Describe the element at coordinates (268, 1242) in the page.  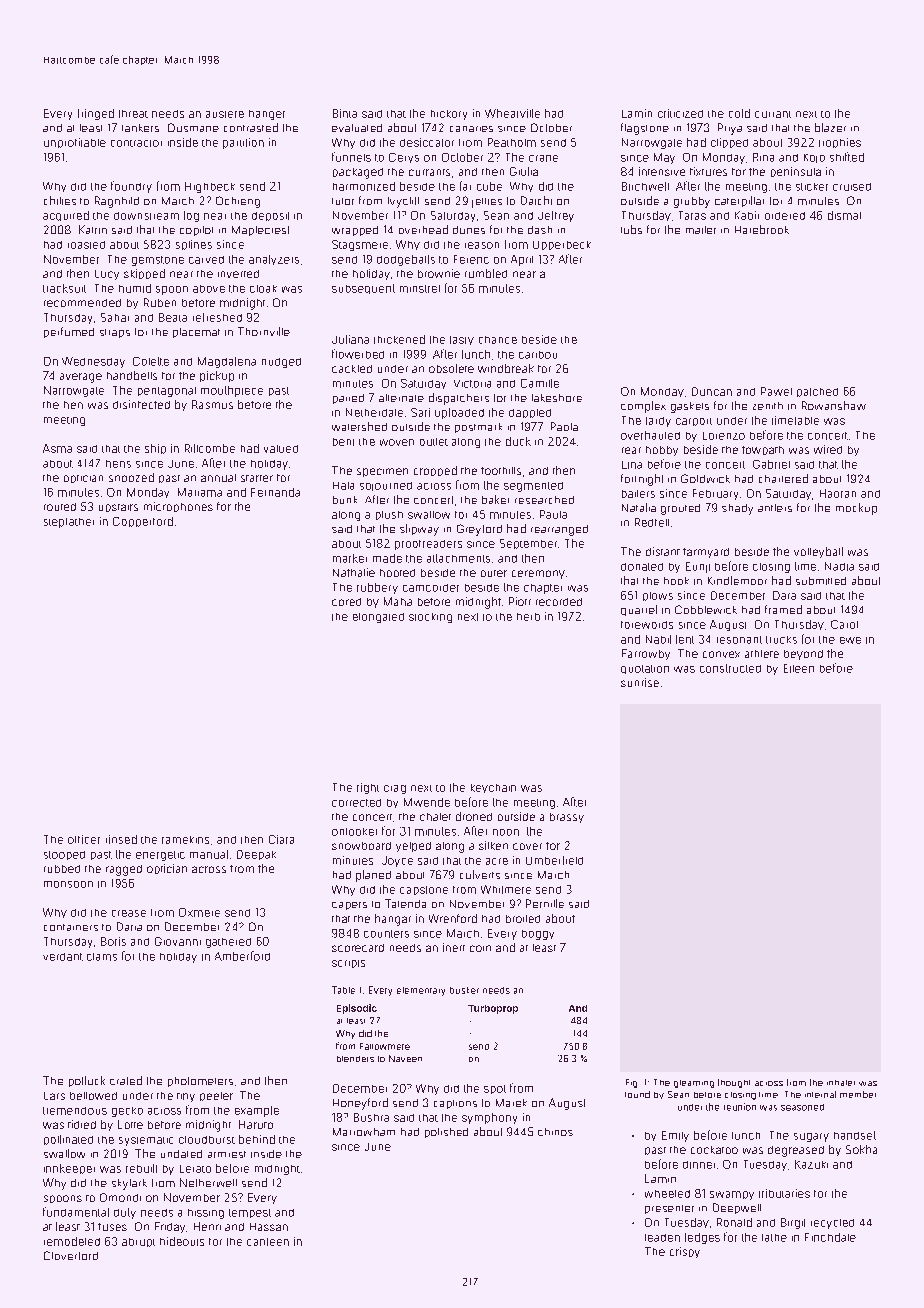
I see `canteen` at that location.
